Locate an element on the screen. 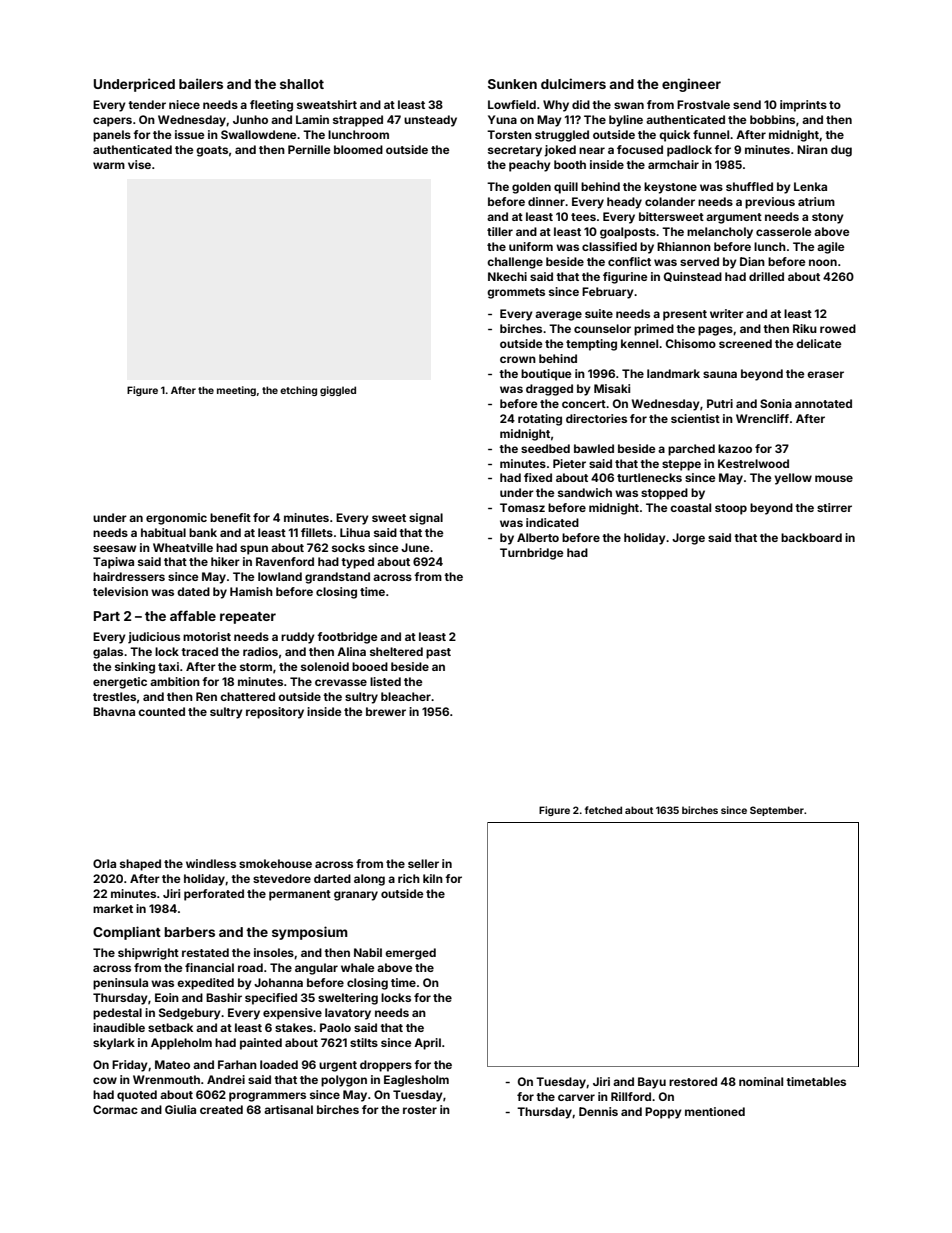 This screenshot has width=952, height=1233. bailers is located at coordinates (201, 83).
